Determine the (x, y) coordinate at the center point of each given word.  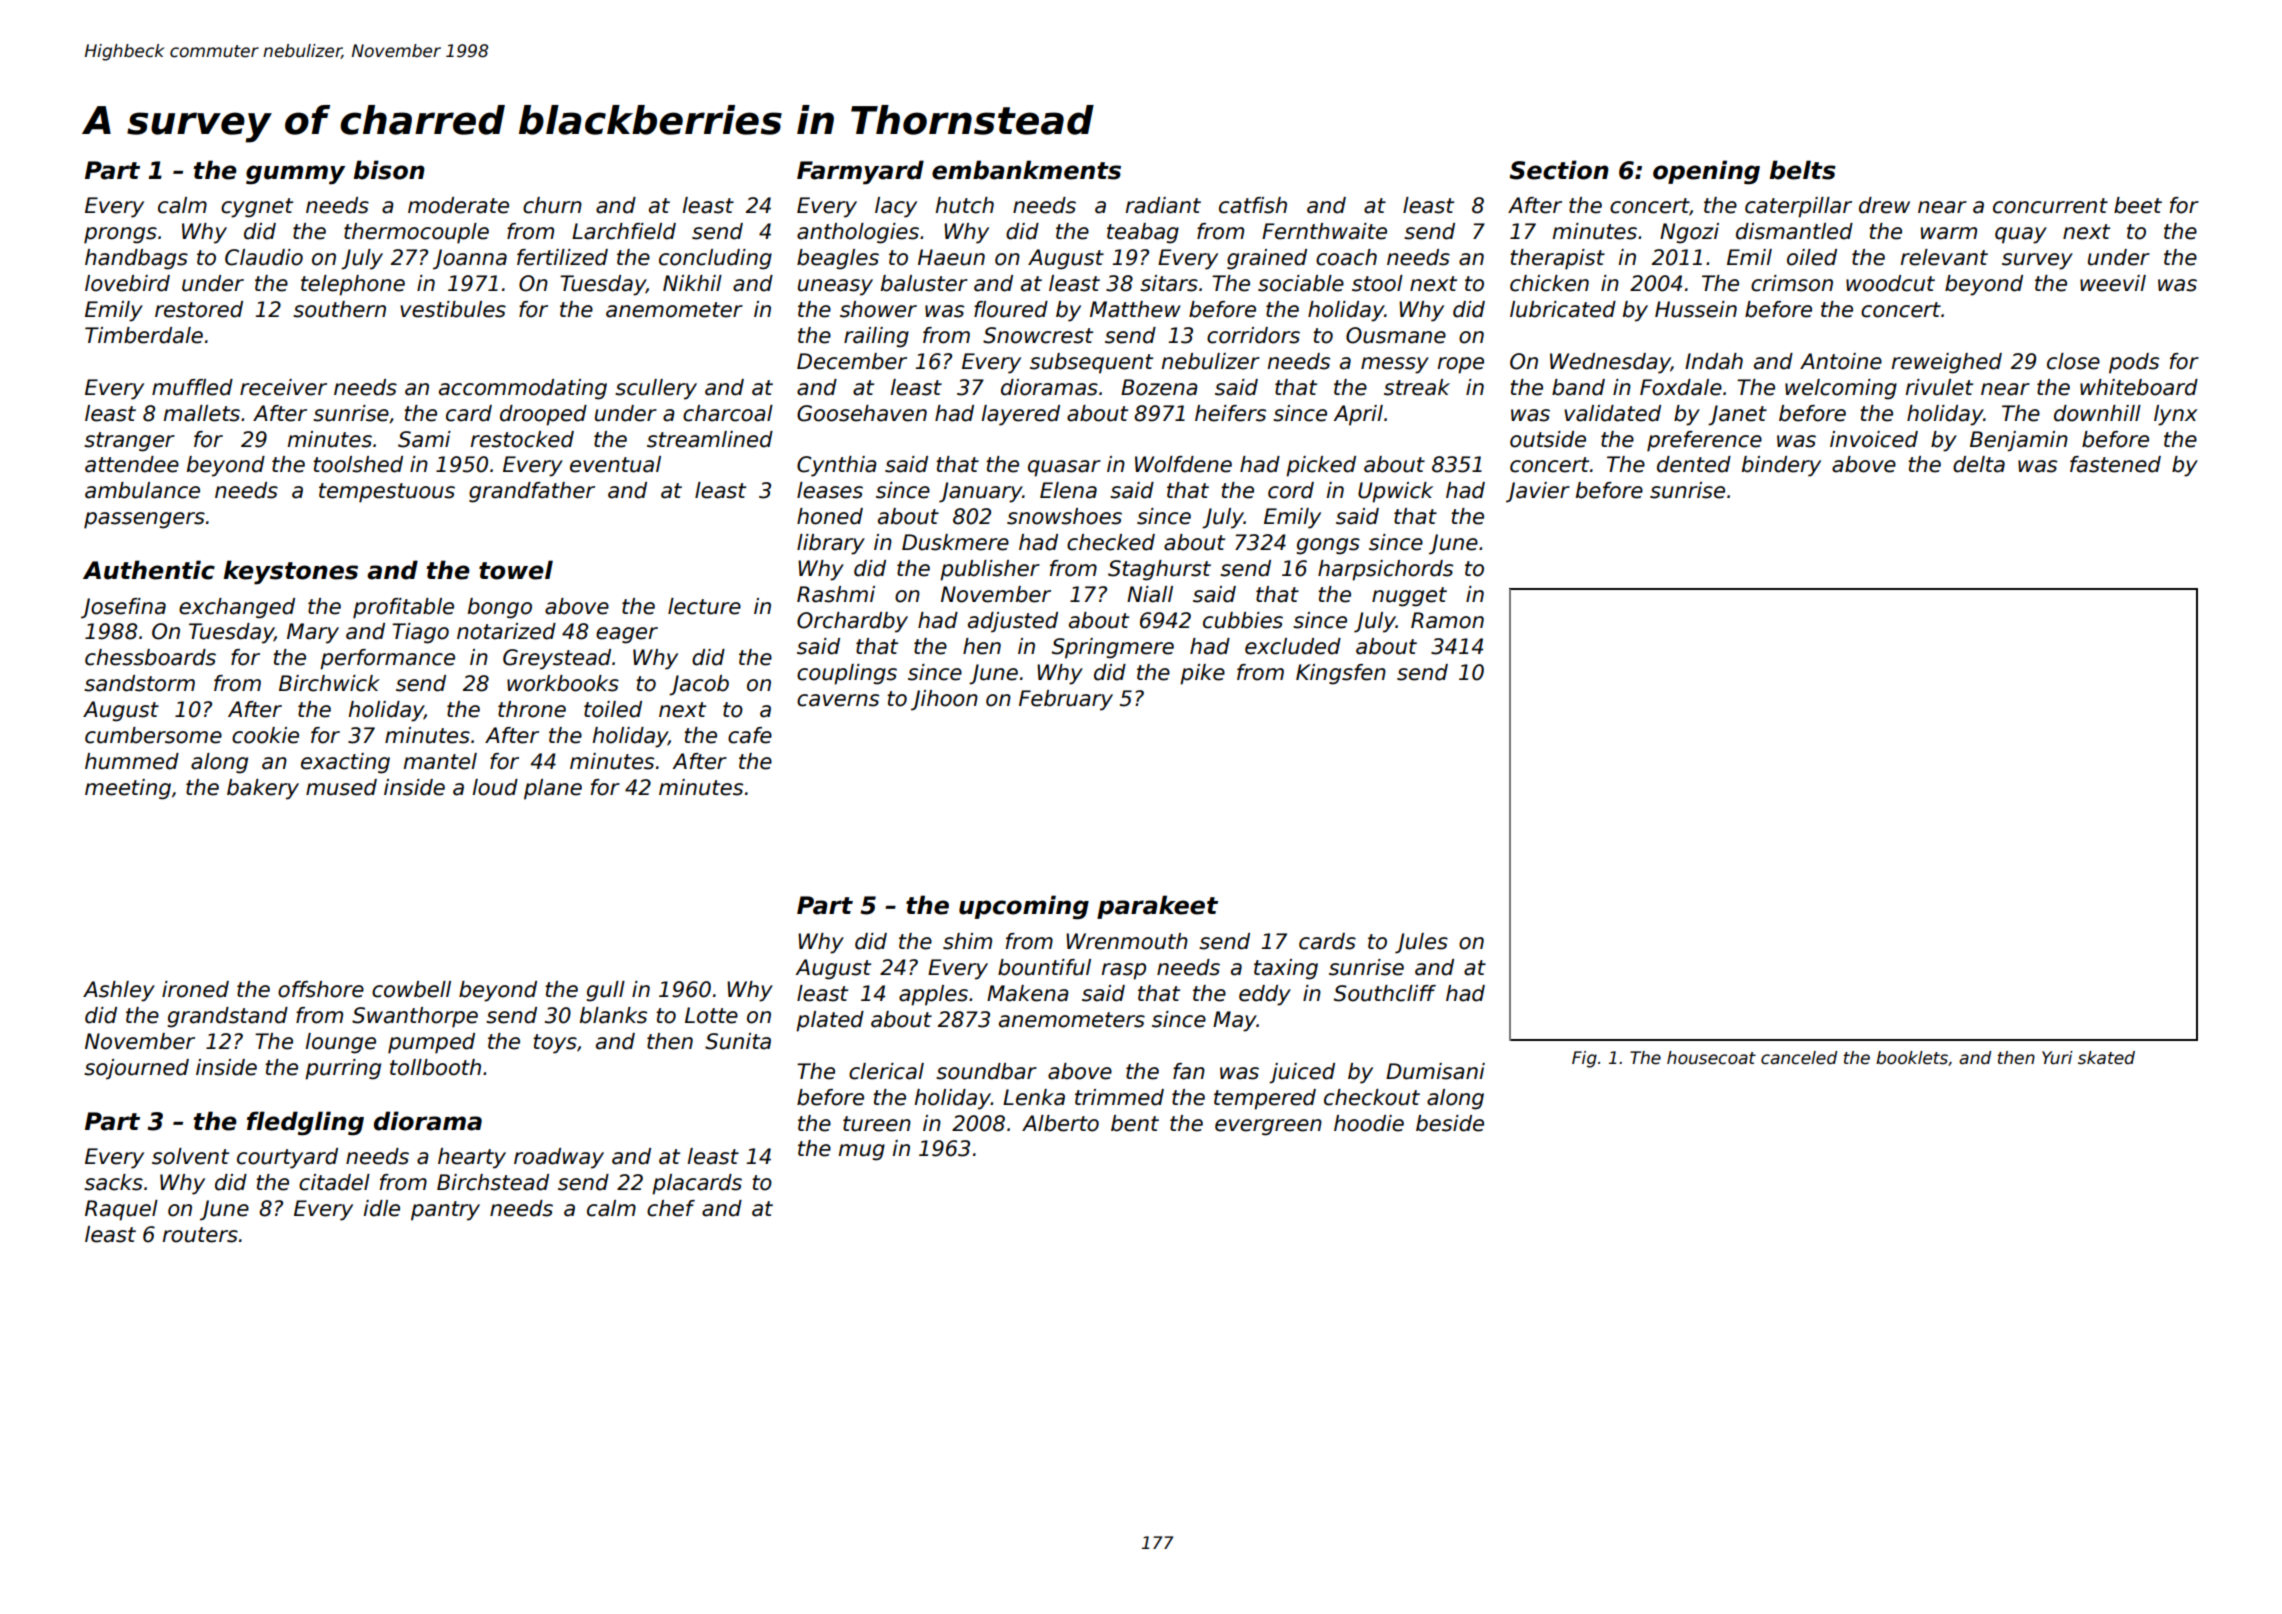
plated (830, 1021)
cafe (750, 735)
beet (2138, 205)
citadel (334, 1182)
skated (2106, 1058)
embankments (1026, 170)
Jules (1421, 943)
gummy (295, 175)
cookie (265, 735)
